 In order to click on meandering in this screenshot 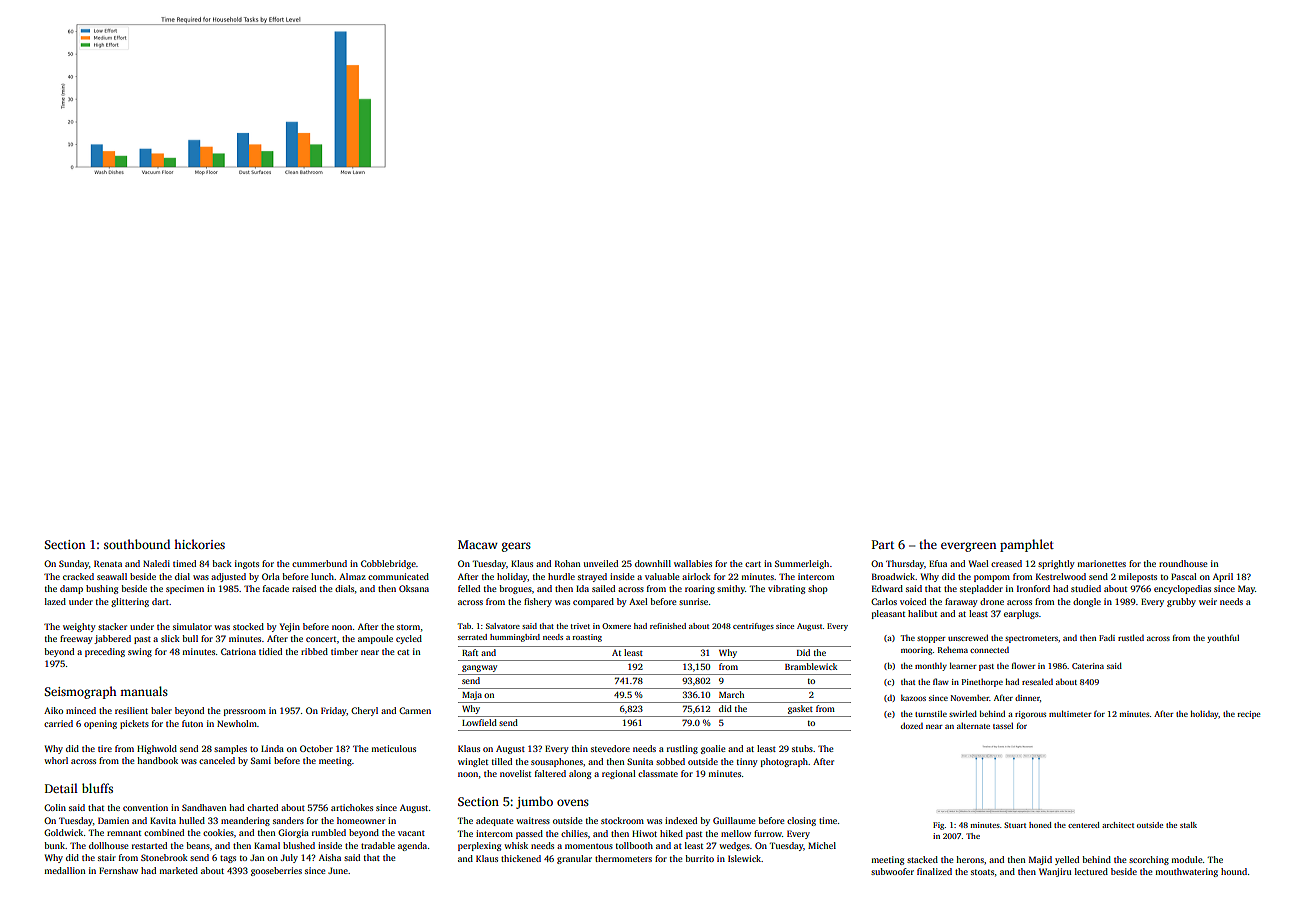, I will do `click(245, 821)`.
